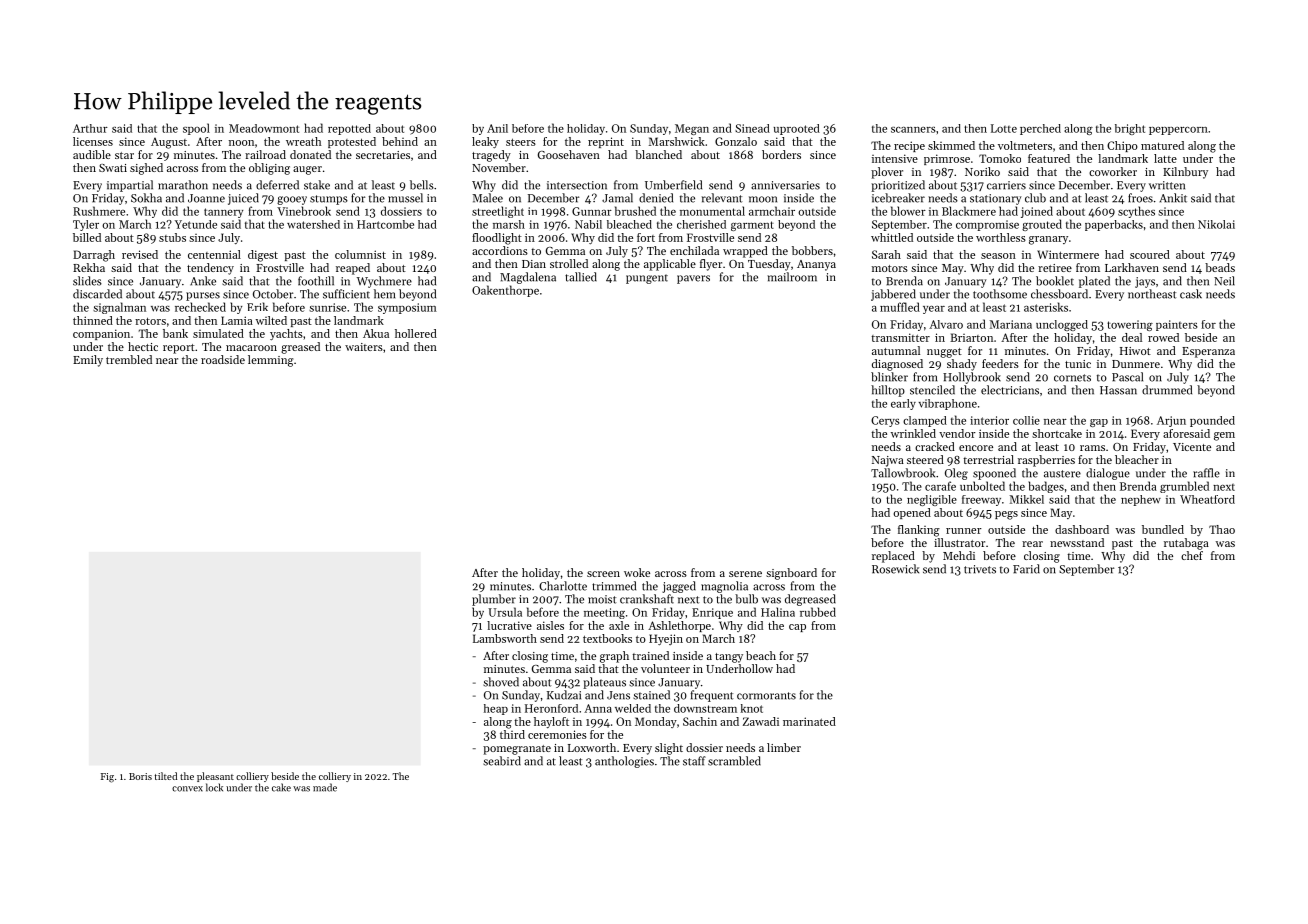 The image size is (1308, 924). What do you see at coordinates (94, 256) in the document?
I see `Darragh` at bounding box center [94, 256].
